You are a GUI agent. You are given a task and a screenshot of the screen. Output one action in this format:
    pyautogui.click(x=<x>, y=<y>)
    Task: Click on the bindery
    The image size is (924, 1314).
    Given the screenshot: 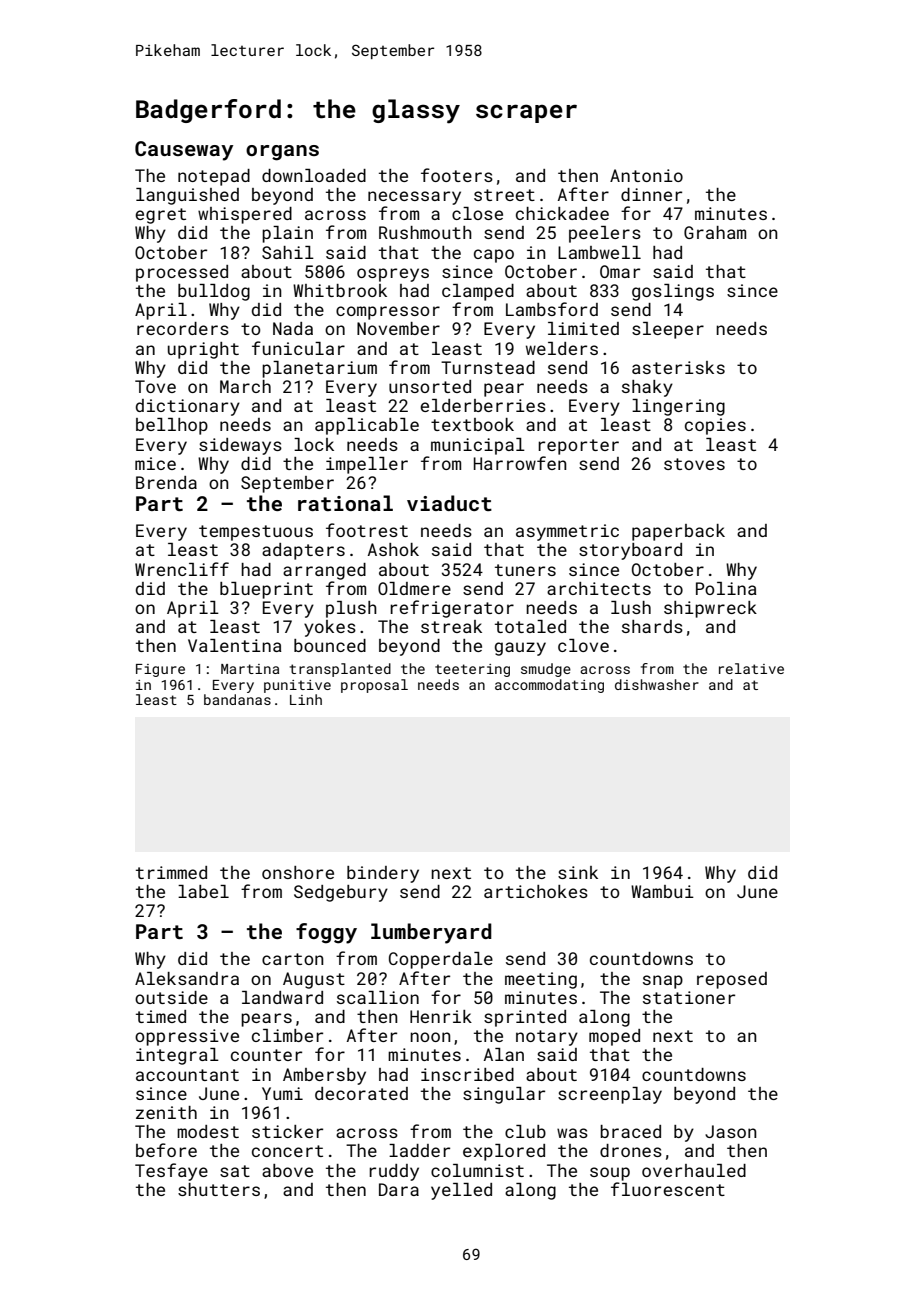 What is the action you would take?
    pyautogui.click(x=383, y=874)
